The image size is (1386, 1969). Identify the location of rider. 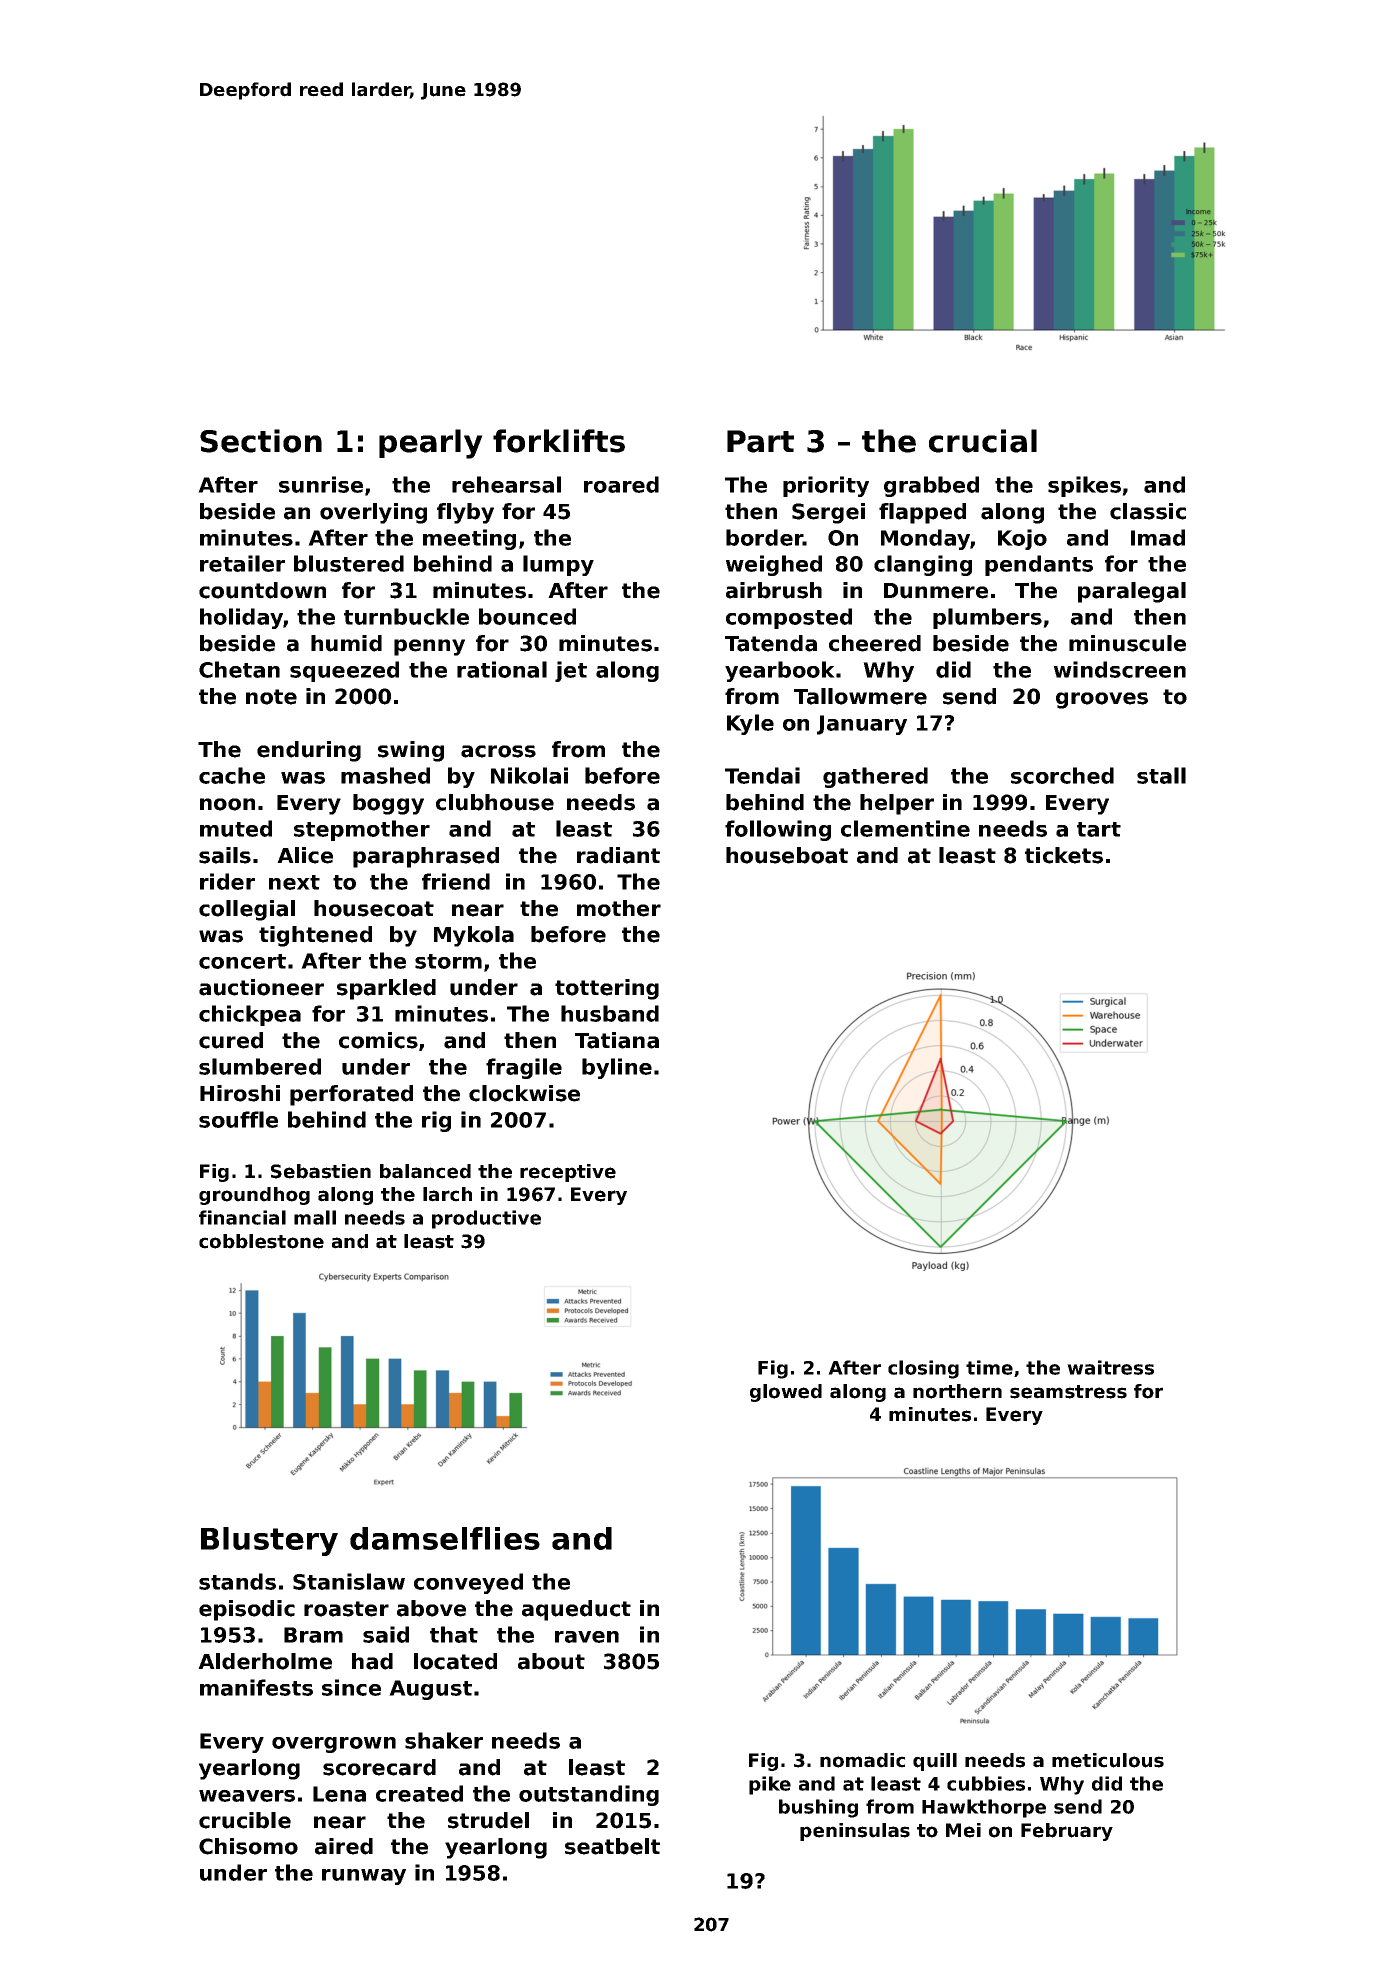
(227, 881).
